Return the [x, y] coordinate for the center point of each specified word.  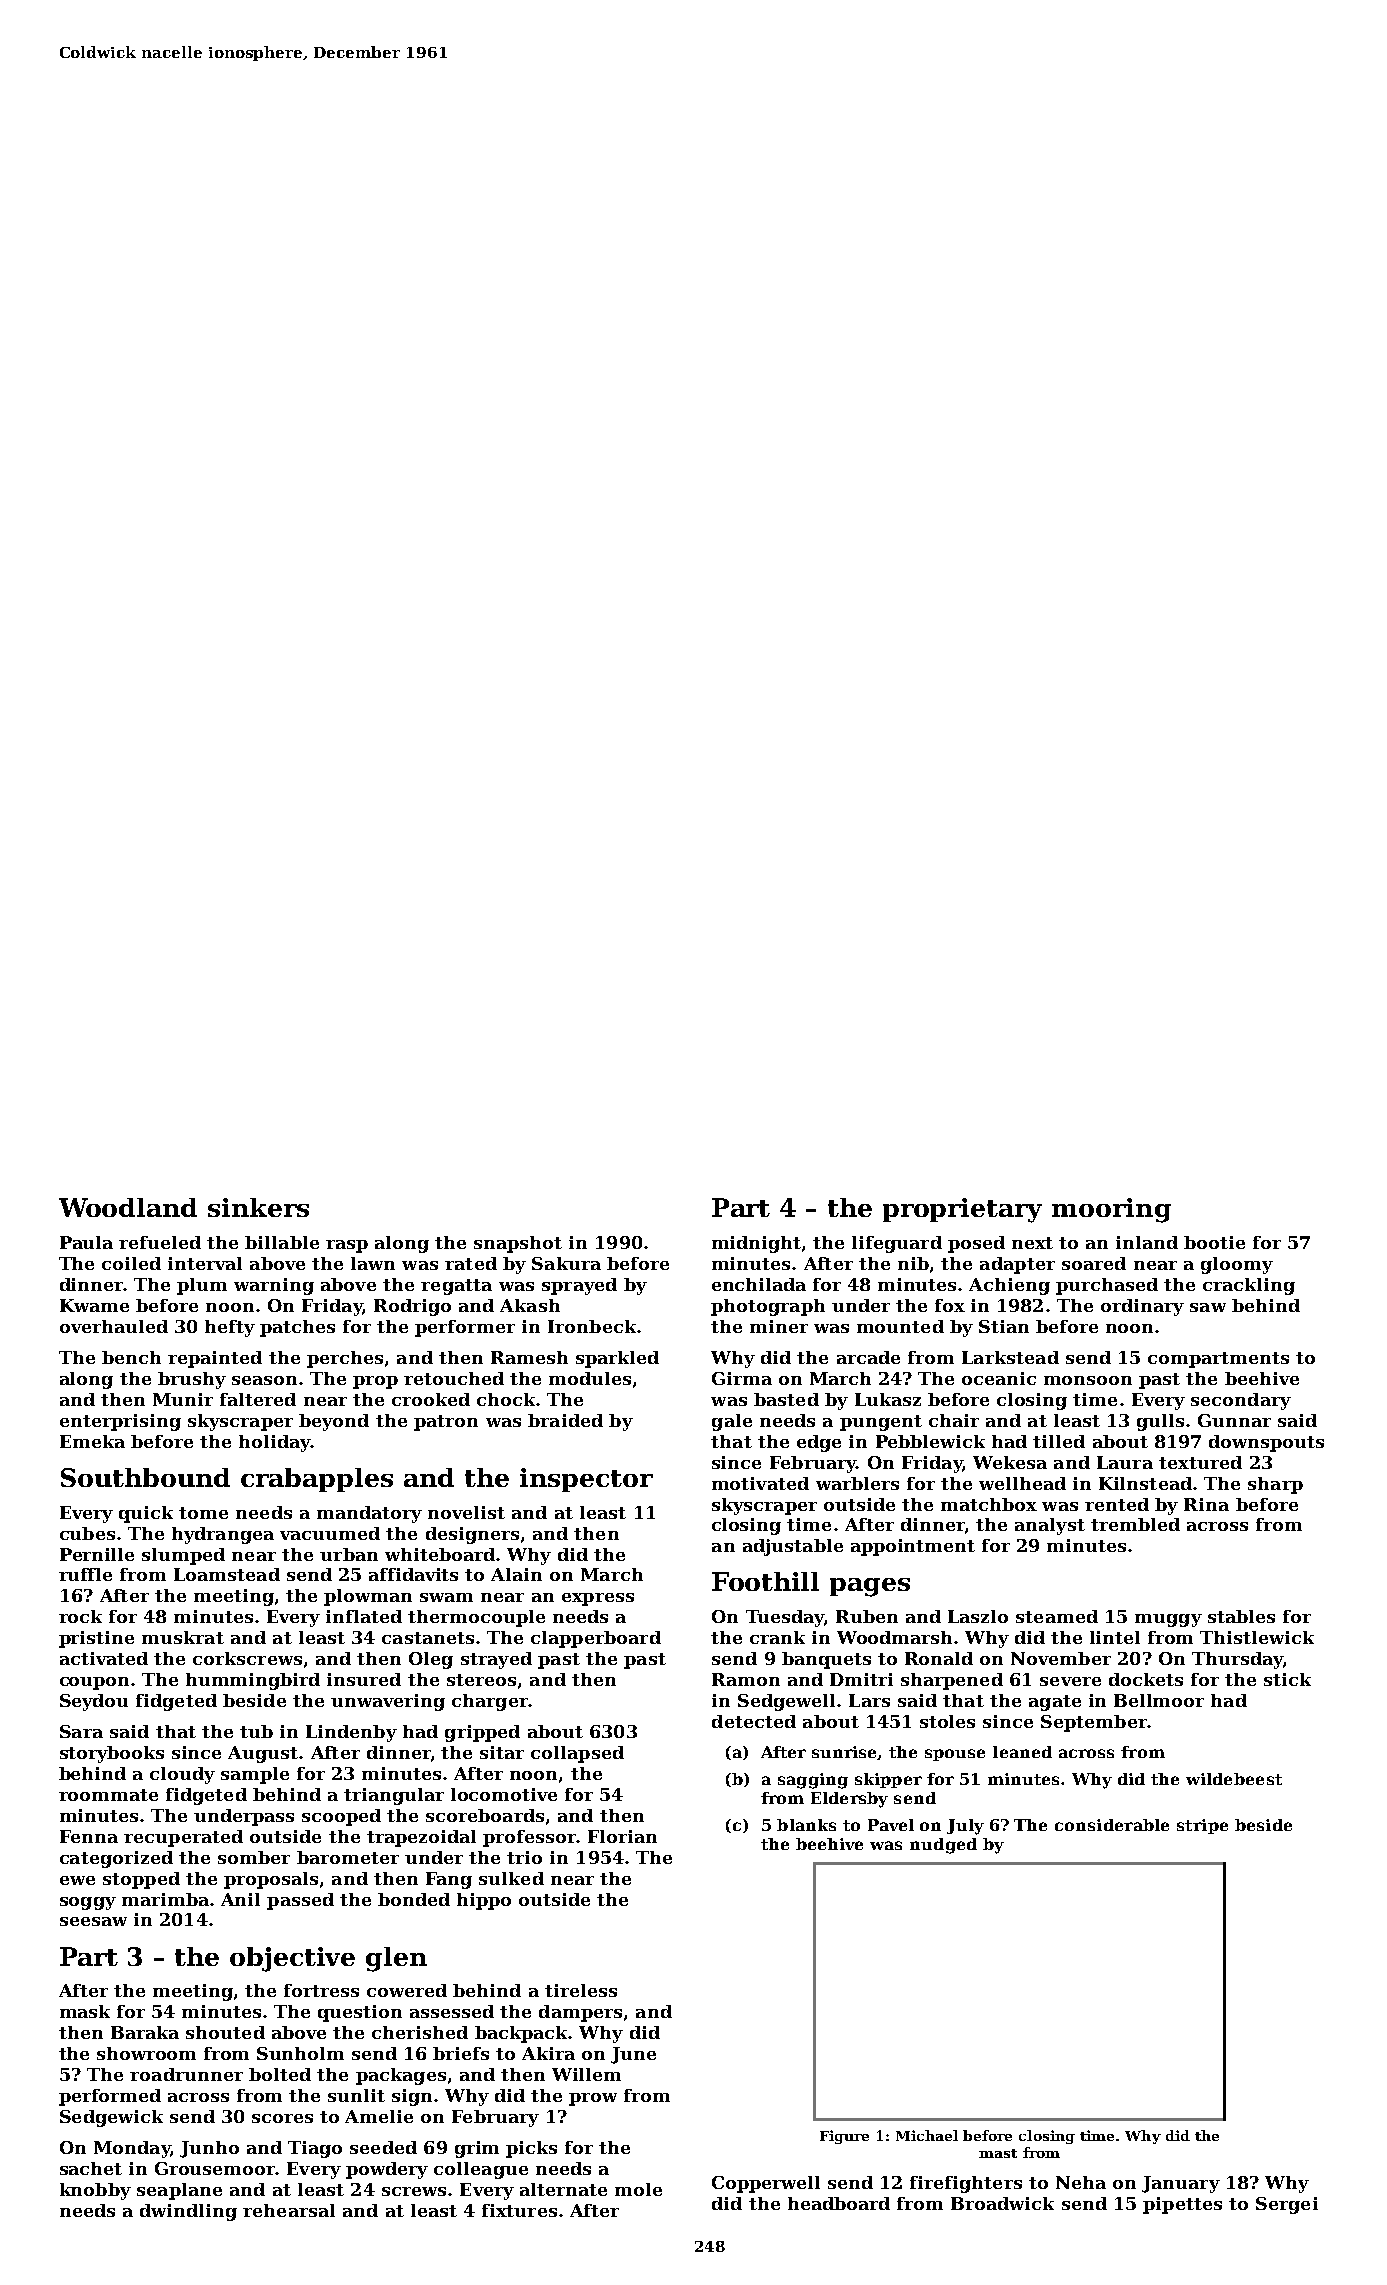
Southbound [145, 1477]
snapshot [518, 1244]
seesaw [93, 1921]
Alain [516, 1574]
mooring [1111, 1210]
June [633, 2055]
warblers [857, 1483]
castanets [428, 1638]
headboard [839, 2203]
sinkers [258, 1207]
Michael [927, 2135]
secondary [1241, 1401]
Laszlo [978, 1616]
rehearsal [289, 2210]
